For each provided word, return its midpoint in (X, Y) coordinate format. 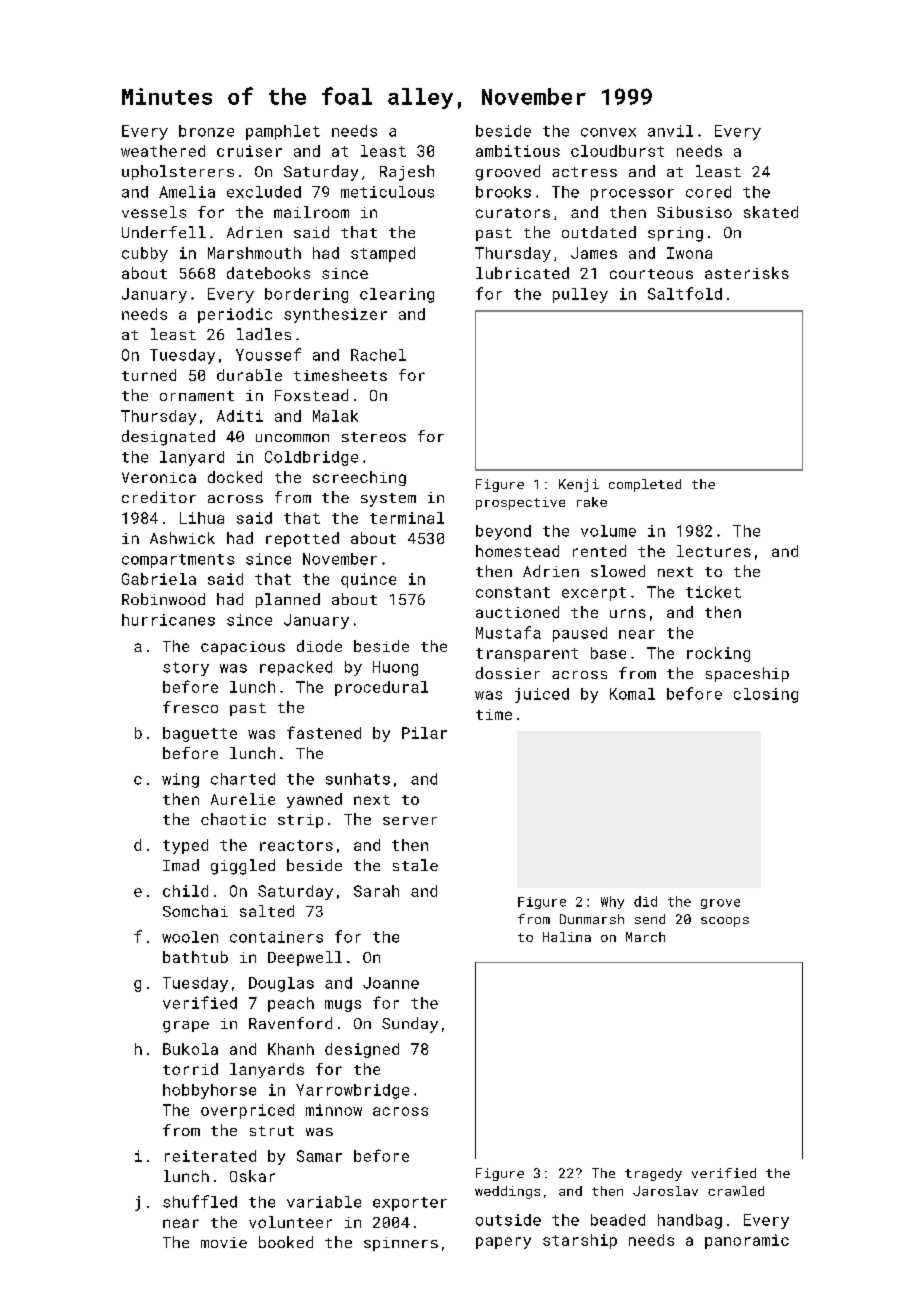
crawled (736, 1191)
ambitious (518, 151)
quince (368, 580)
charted (243, 779)
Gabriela (159, 579)
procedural (381, 688)
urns (628, 613)
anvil (670, 131)
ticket (713, 592)
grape (186, 1027)
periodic (235, 315)
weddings (507, 1192)
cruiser (249, 151)
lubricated (522, 273)
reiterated (210, 1156)
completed (645, 485)
